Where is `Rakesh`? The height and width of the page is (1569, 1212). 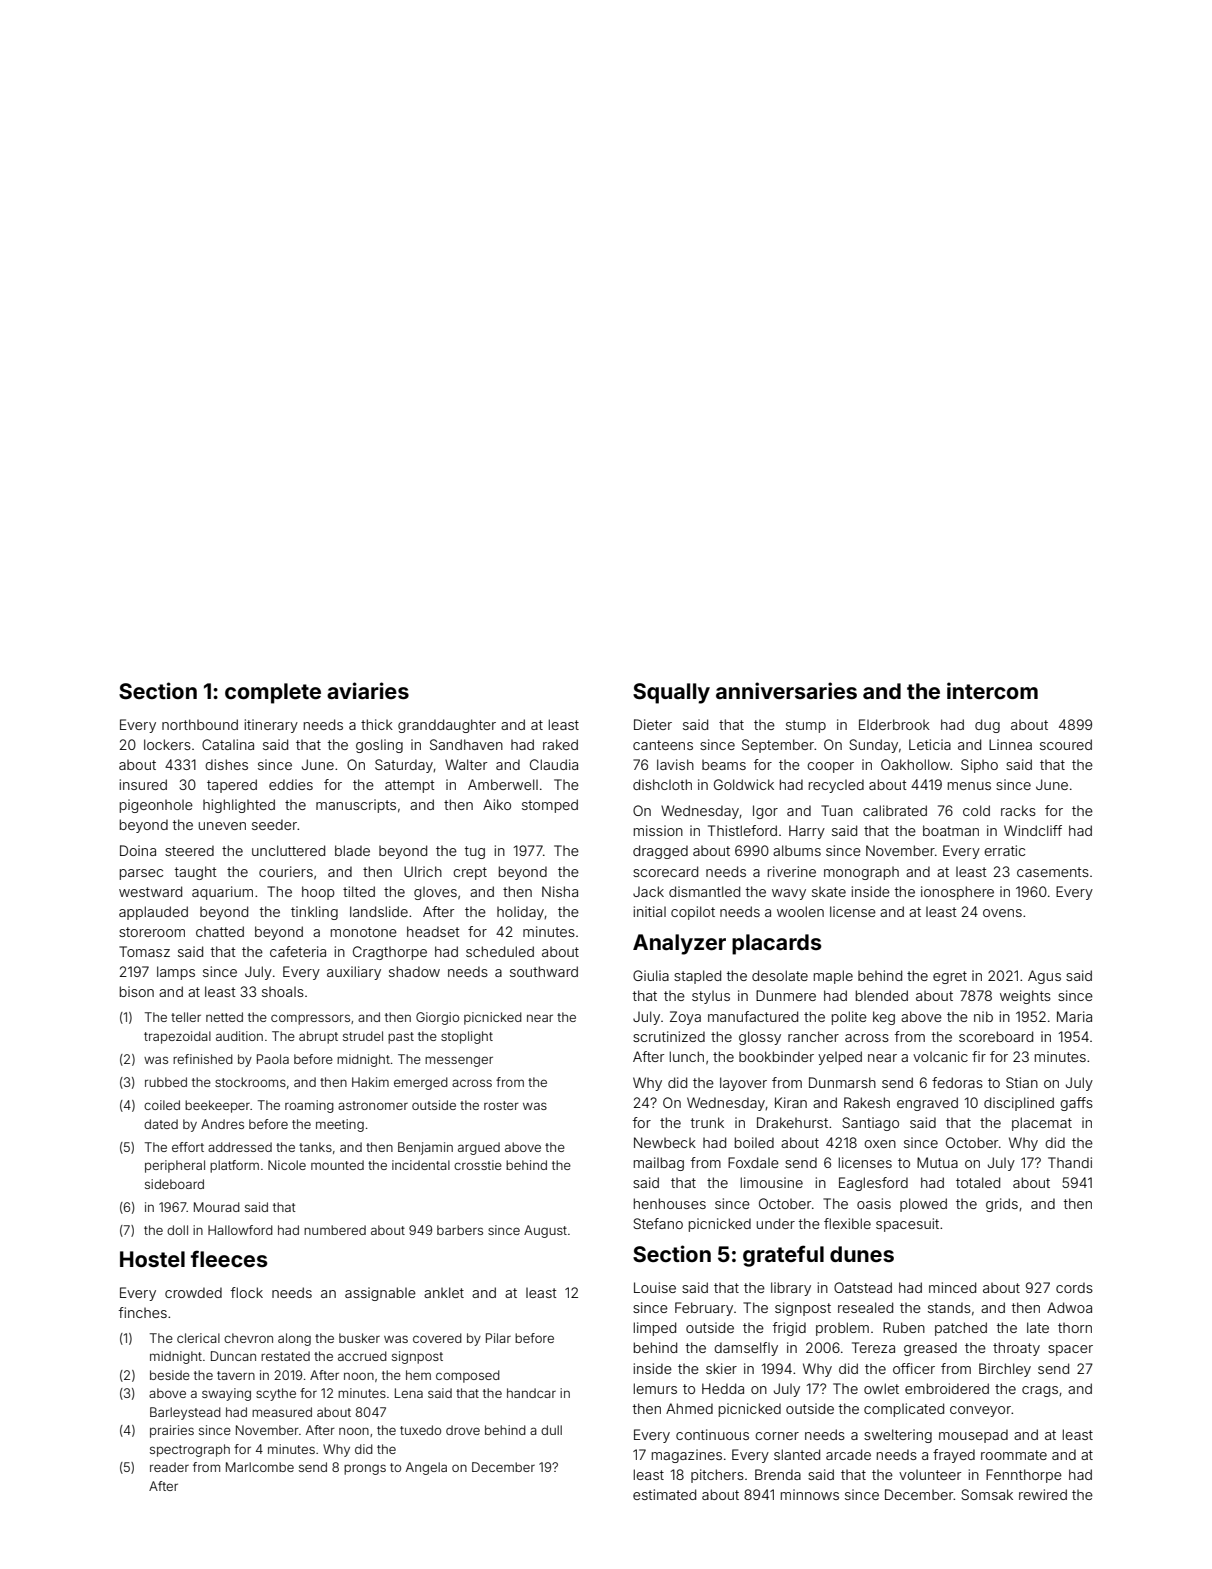 Rakesh is located at coordinates (867, 1102).
